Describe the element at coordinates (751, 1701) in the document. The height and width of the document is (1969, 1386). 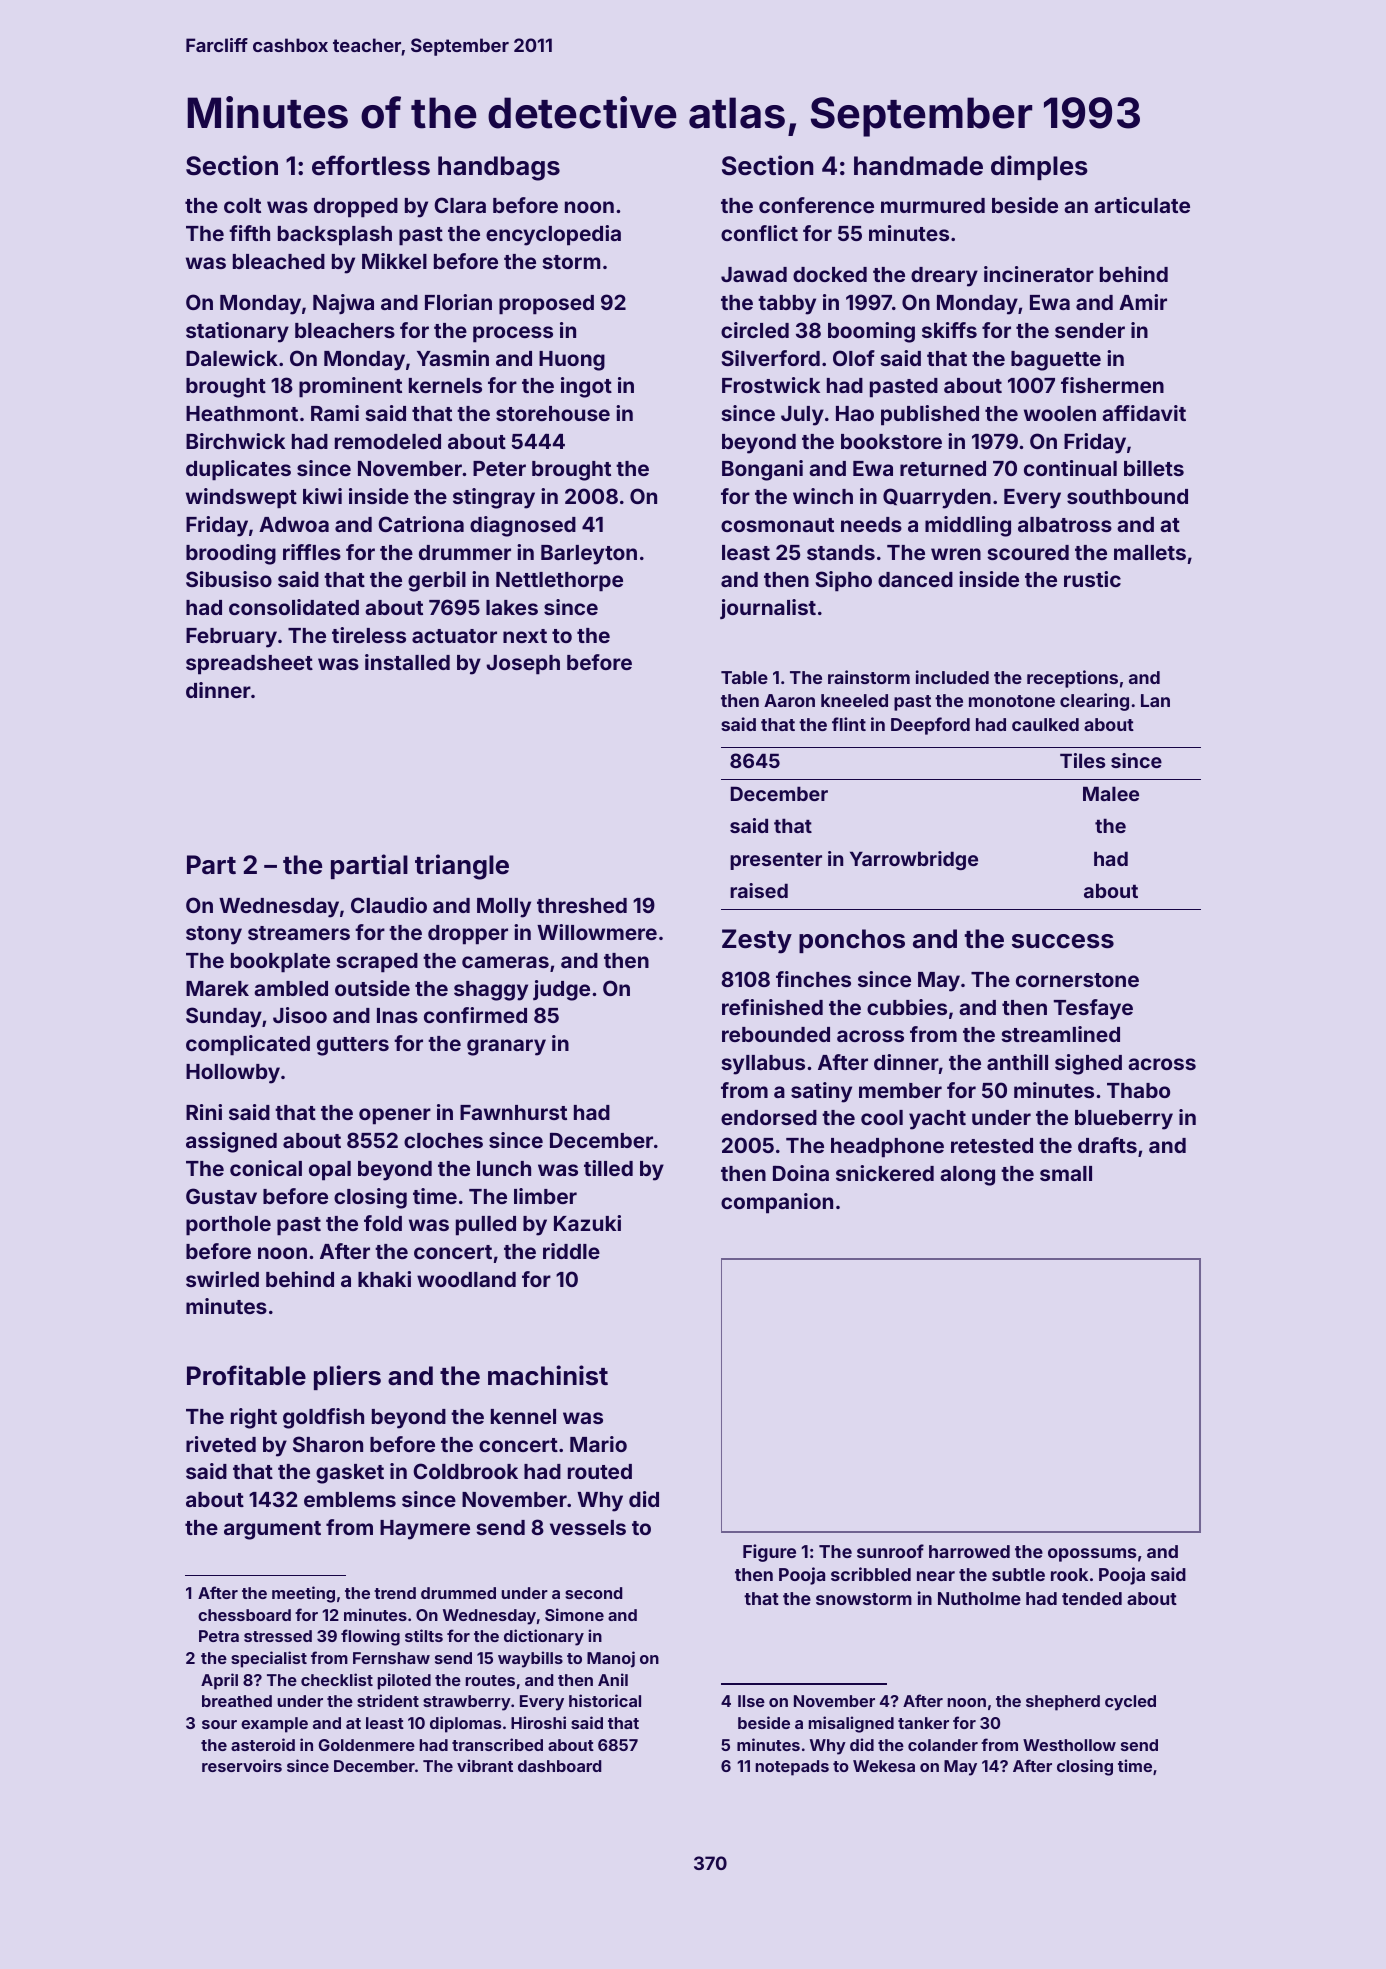
I see `Ilse` at that location.
